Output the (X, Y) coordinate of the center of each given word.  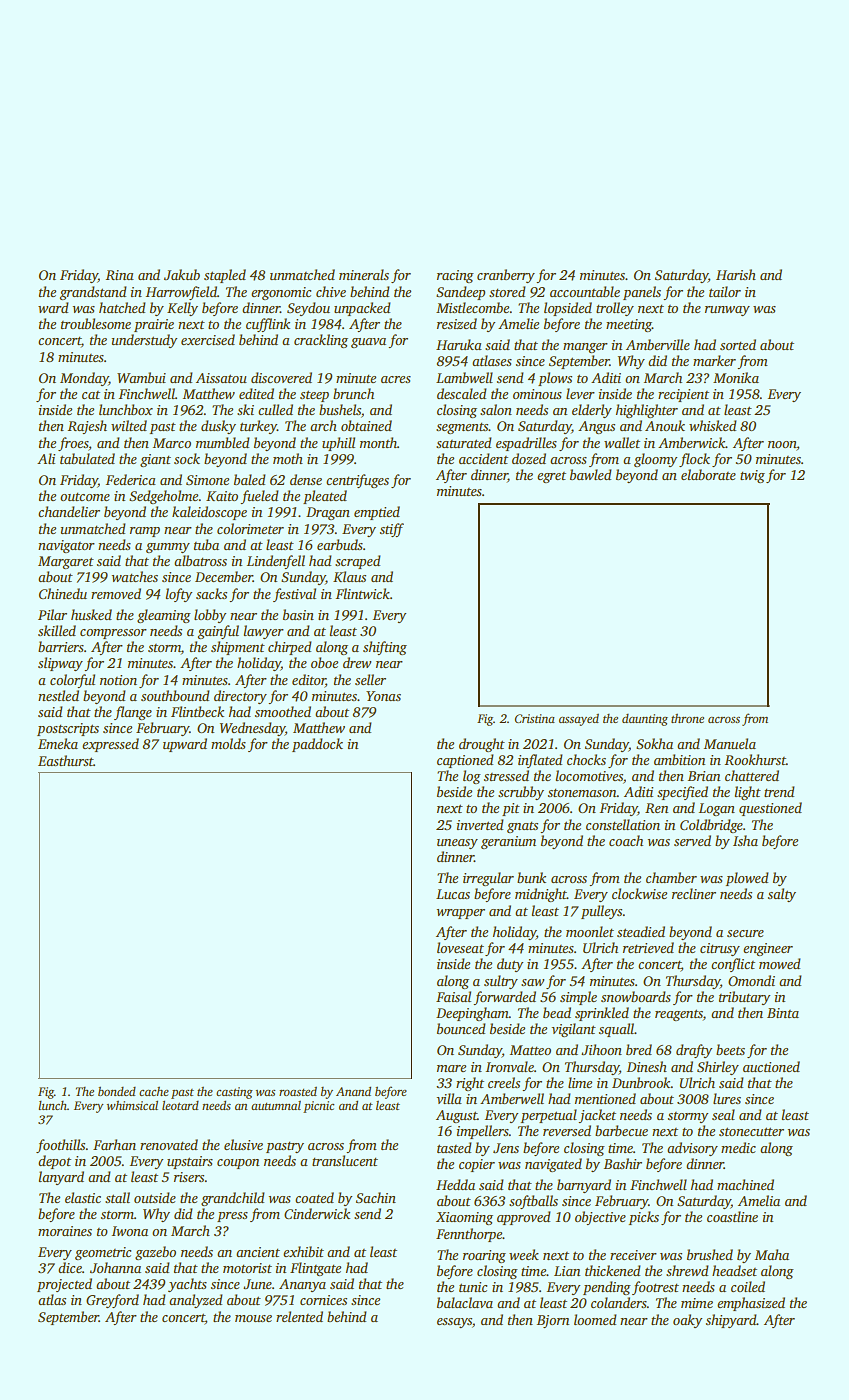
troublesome (96, 323)
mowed (780, 963)
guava (368, 343)
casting (234, 1093)
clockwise (639, 893)
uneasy (457, 844)
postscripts (68, 729)
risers (189, 1177)
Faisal (453, 996)
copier (477, 1165)
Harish (736, 274)
